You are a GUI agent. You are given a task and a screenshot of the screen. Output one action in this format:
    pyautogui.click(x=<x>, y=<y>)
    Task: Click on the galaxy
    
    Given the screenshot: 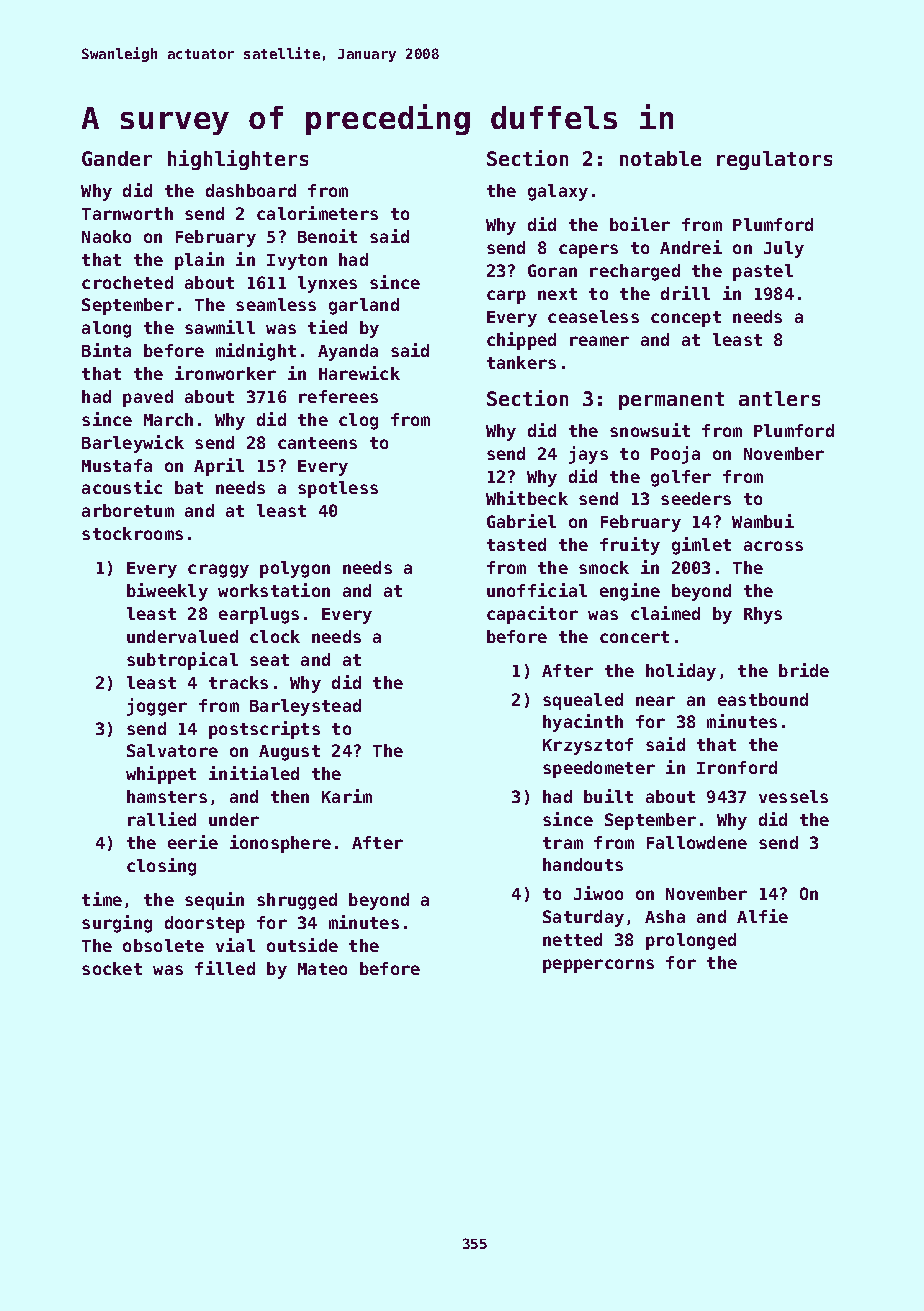 What is the action you would take?
    pyautogui.click(x=558, y=192)
